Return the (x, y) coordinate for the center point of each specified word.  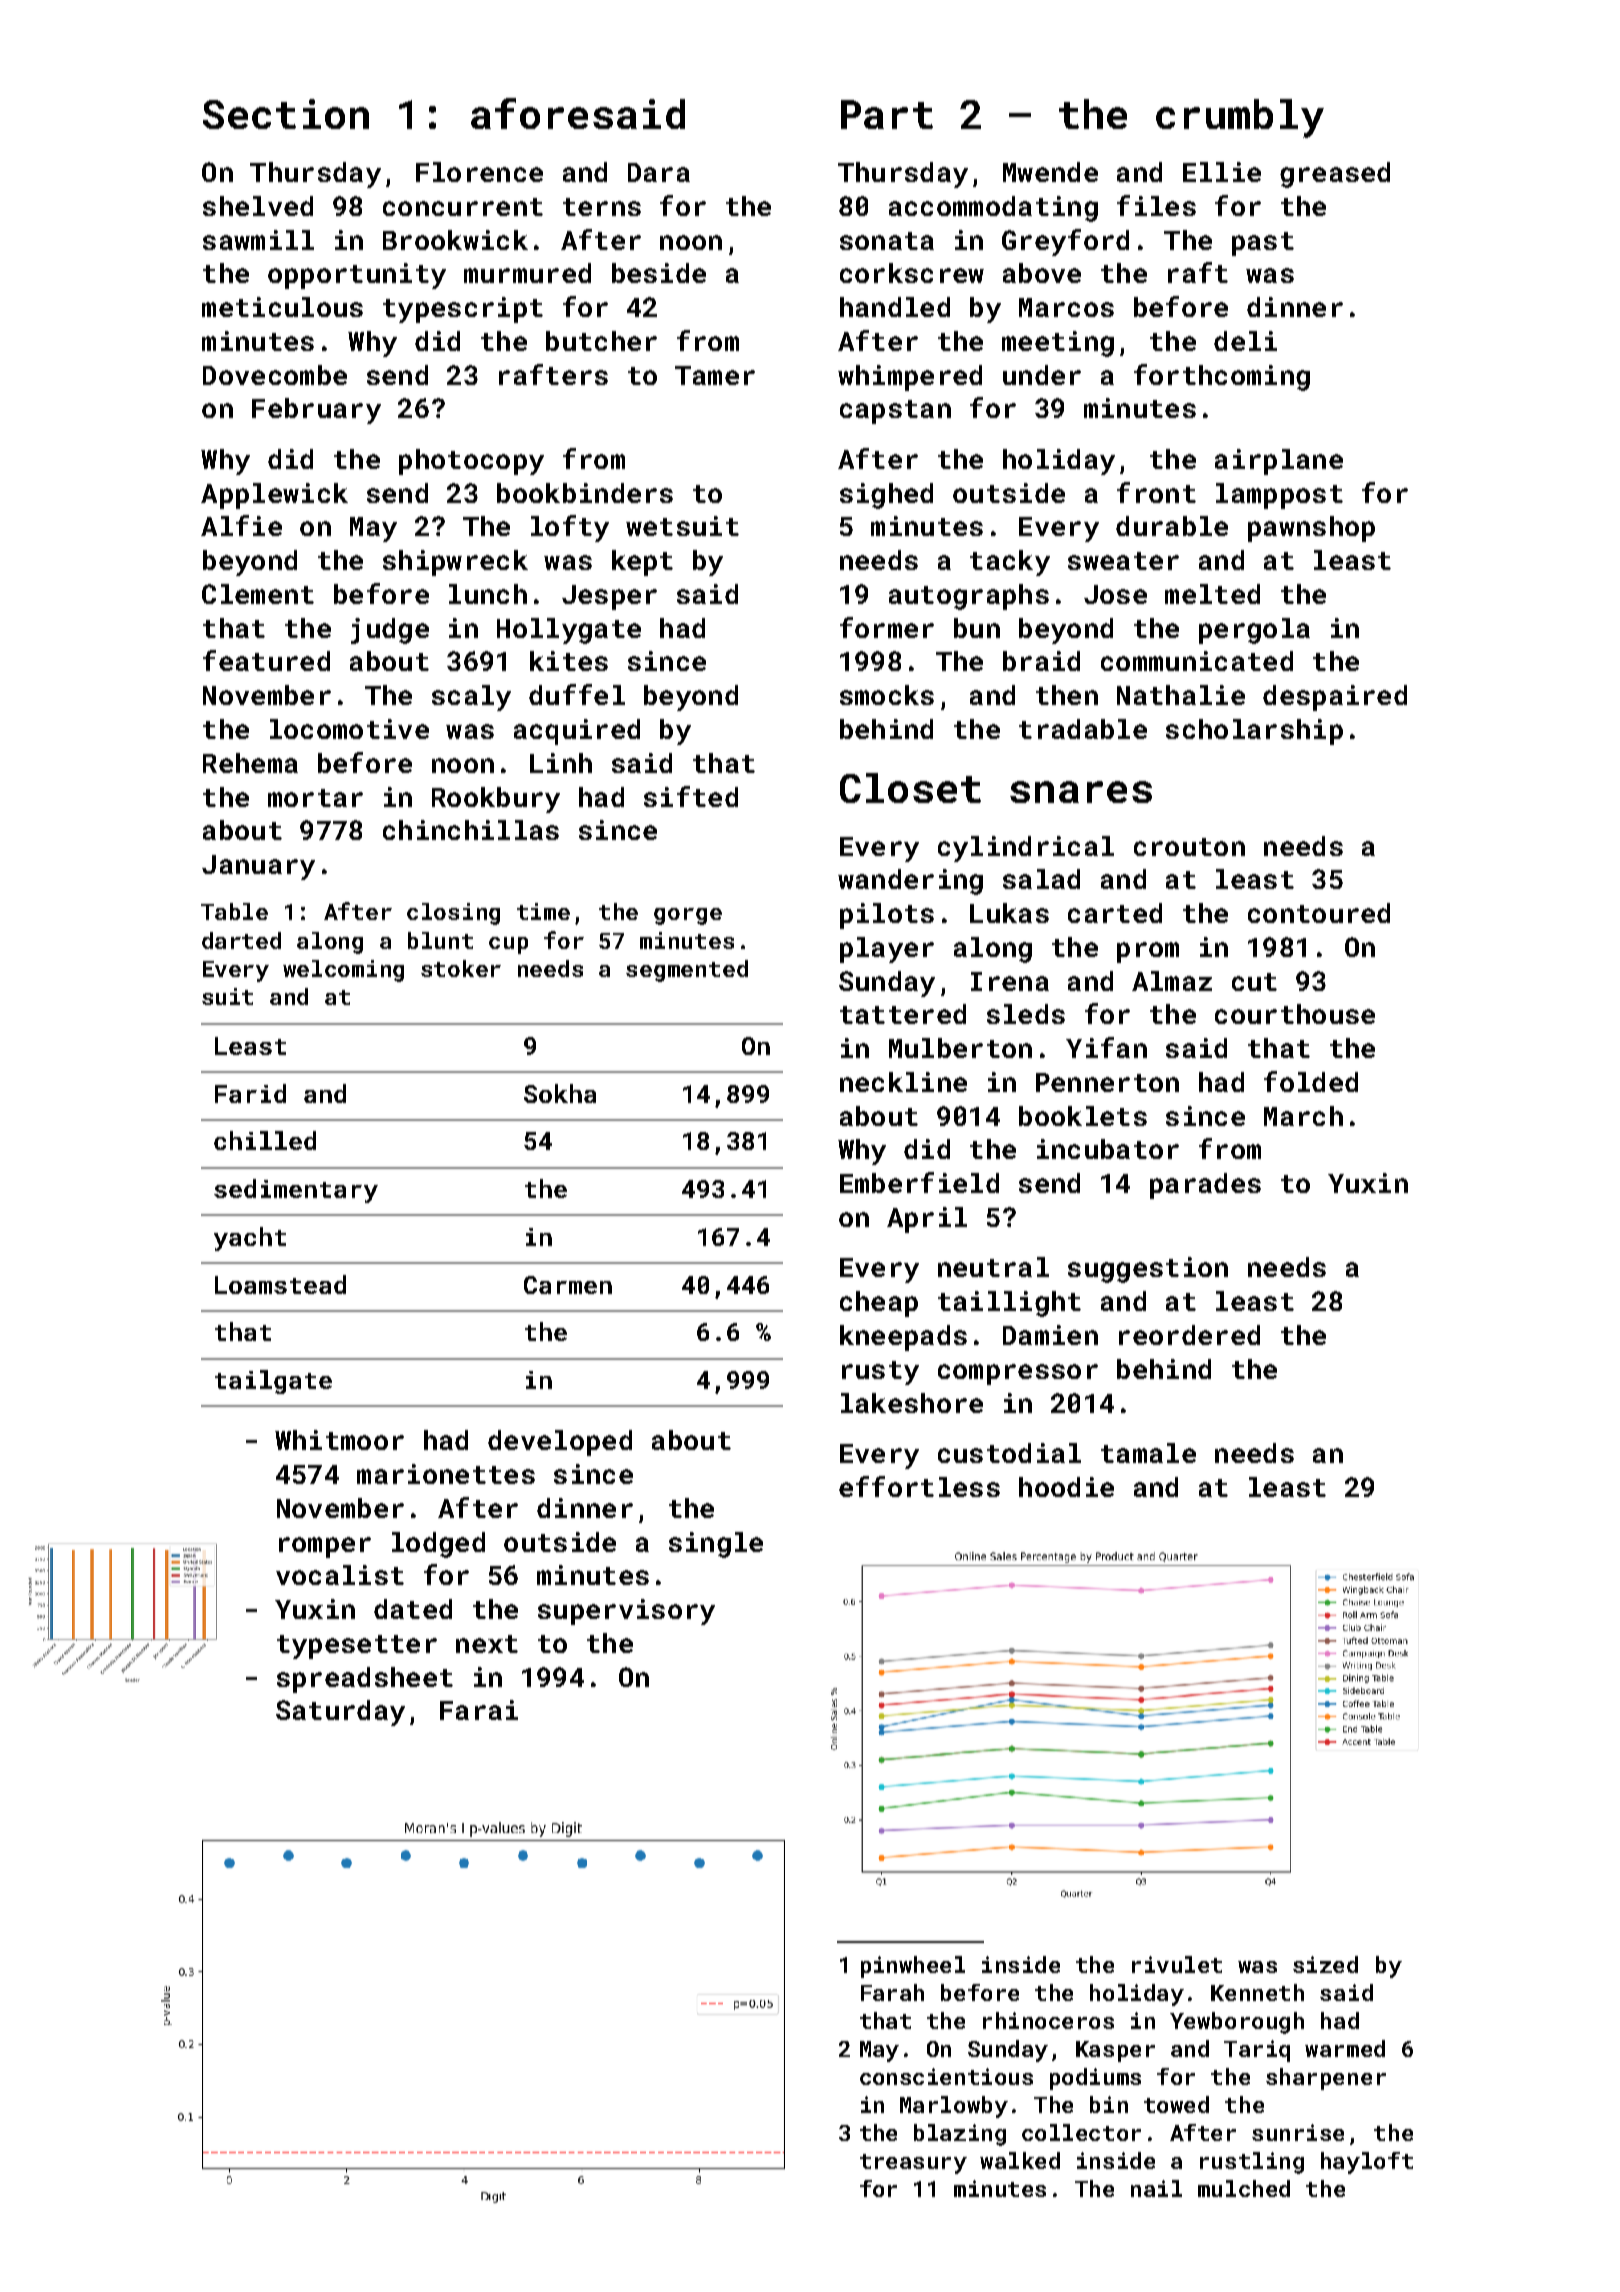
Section (286, 114)
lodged (438, 1545)
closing (453, 914)
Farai (479, 1710)
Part (887, 114)
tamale (1148, 1453)
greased (1335, 175)
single (716, 1545)
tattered (903, 1014)
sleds (1026, 1014)
